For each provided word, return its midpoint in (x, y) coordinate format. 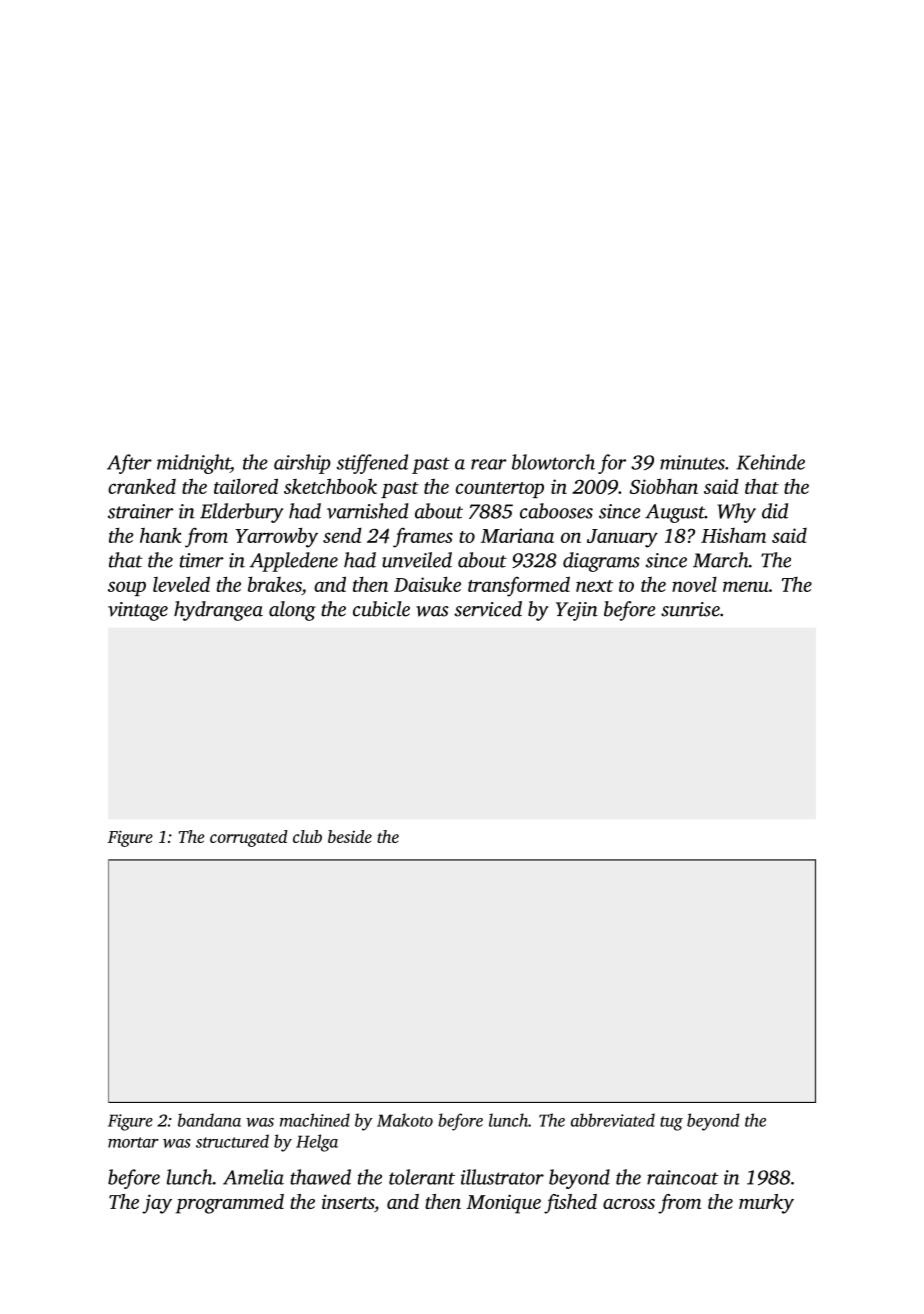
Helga (317, 1143)
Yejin (577, 611)
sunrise (690, 609)
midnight (193, 464)
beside (350, 836)
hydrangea (218, 611)
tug (671, 1123)
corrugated (249, 838)
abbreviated (613, 1120)
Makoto (405, 1120)
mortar (133, 1142)
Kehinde (771, 462)
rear (489, 464)
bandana (209, 1120)
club (307, 836)
